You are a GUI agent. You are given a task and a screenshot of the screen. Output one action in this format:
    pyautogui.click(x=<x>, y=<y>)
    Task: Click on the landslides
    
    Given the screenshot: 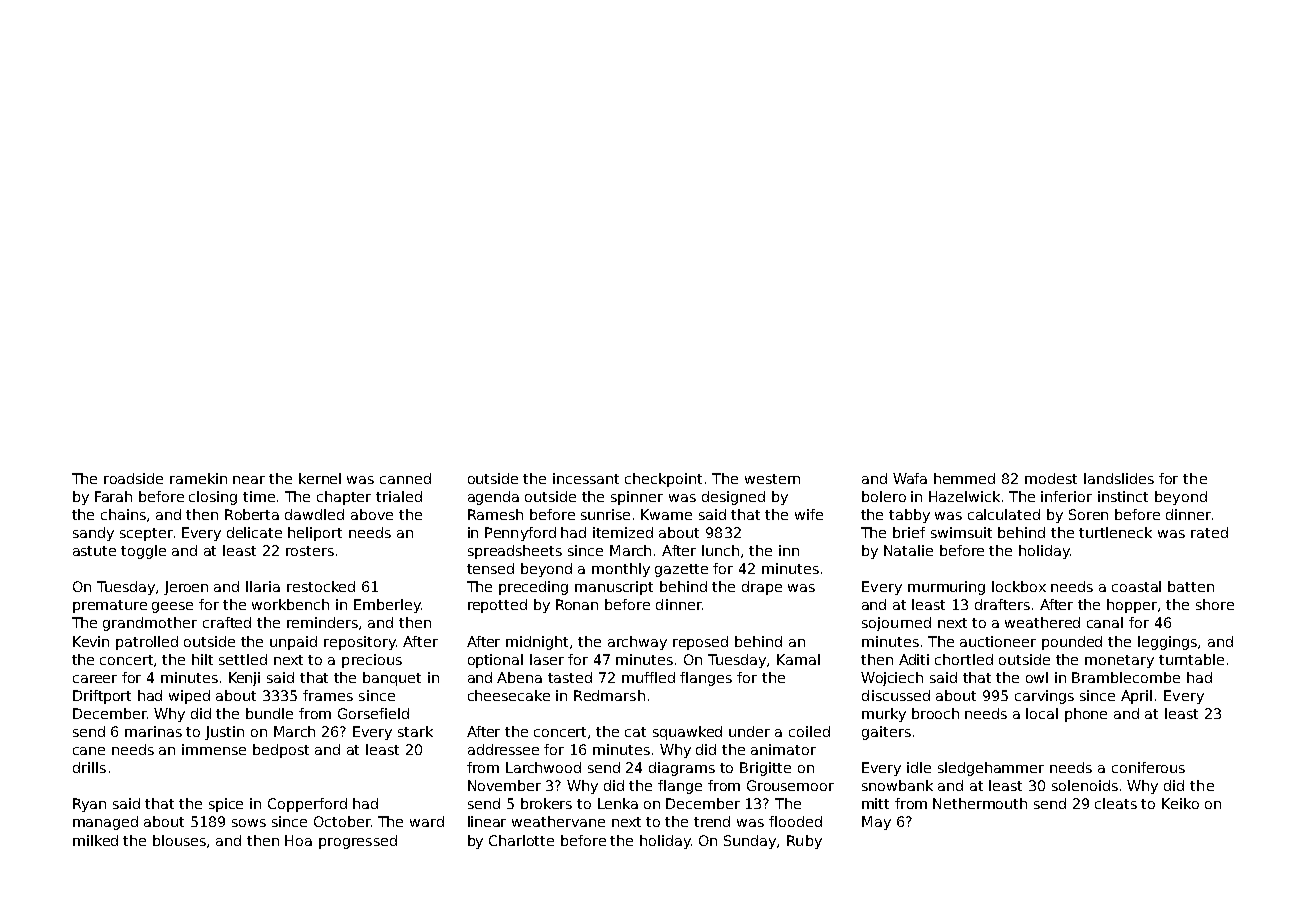 What is the action you would take?
    pyautogui.click(x=1119, y=478)
